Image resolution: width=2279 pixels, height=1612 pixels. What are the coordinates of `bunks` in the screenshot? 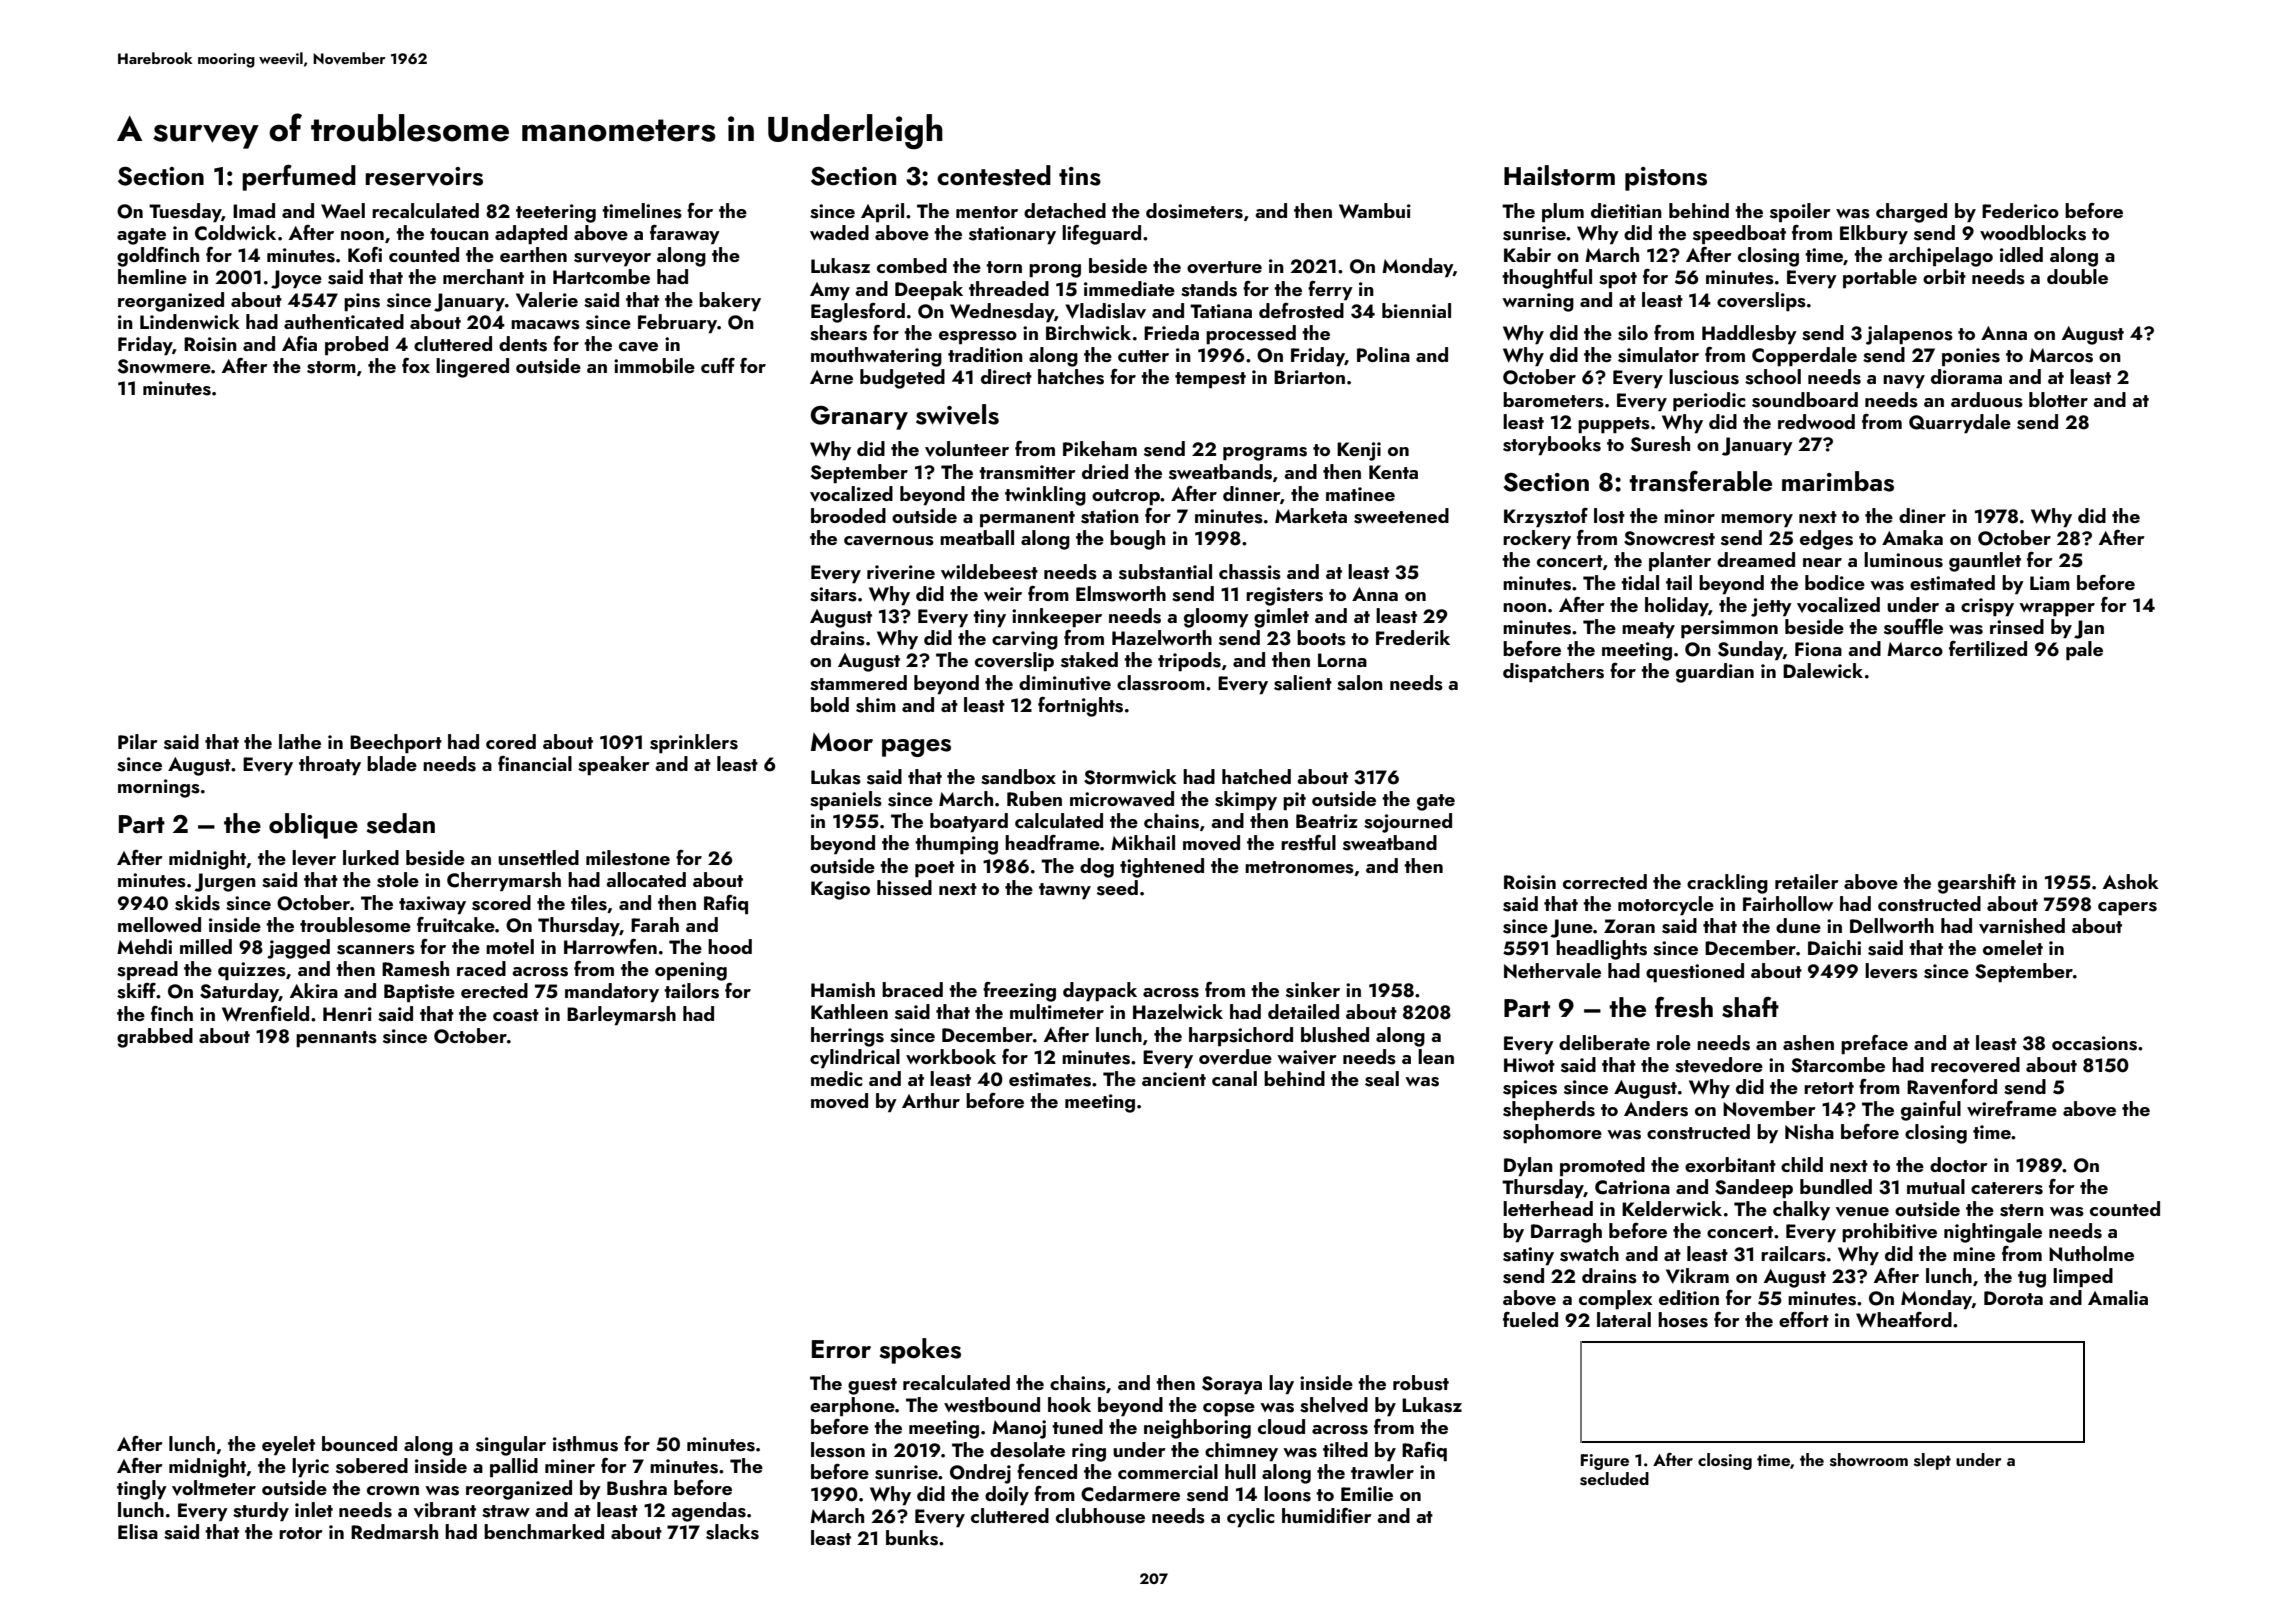 It's located at (912, 1538).
